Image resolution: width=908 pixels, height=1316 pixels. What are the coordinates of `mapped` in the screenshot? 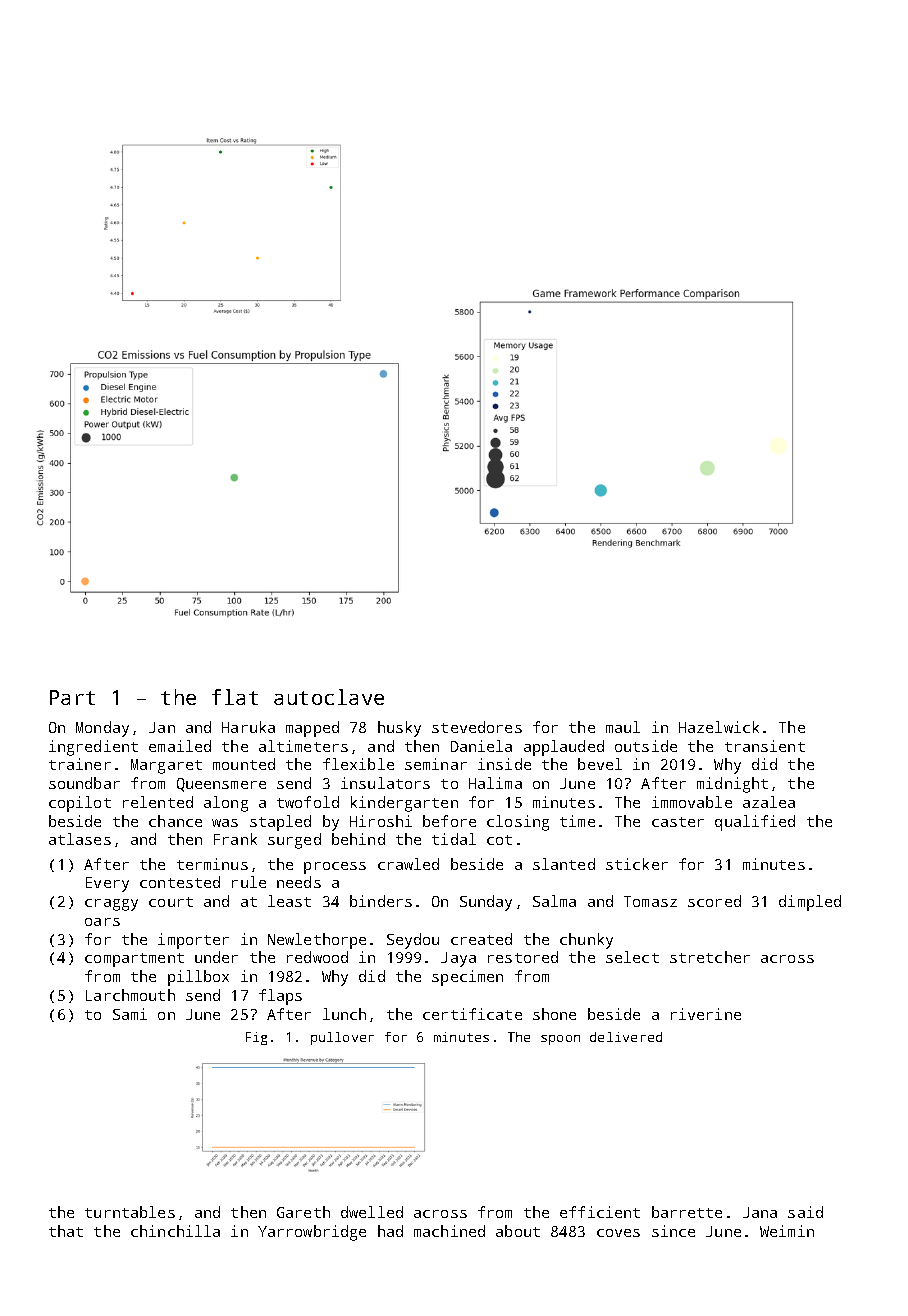 It's located at (312, 729).
